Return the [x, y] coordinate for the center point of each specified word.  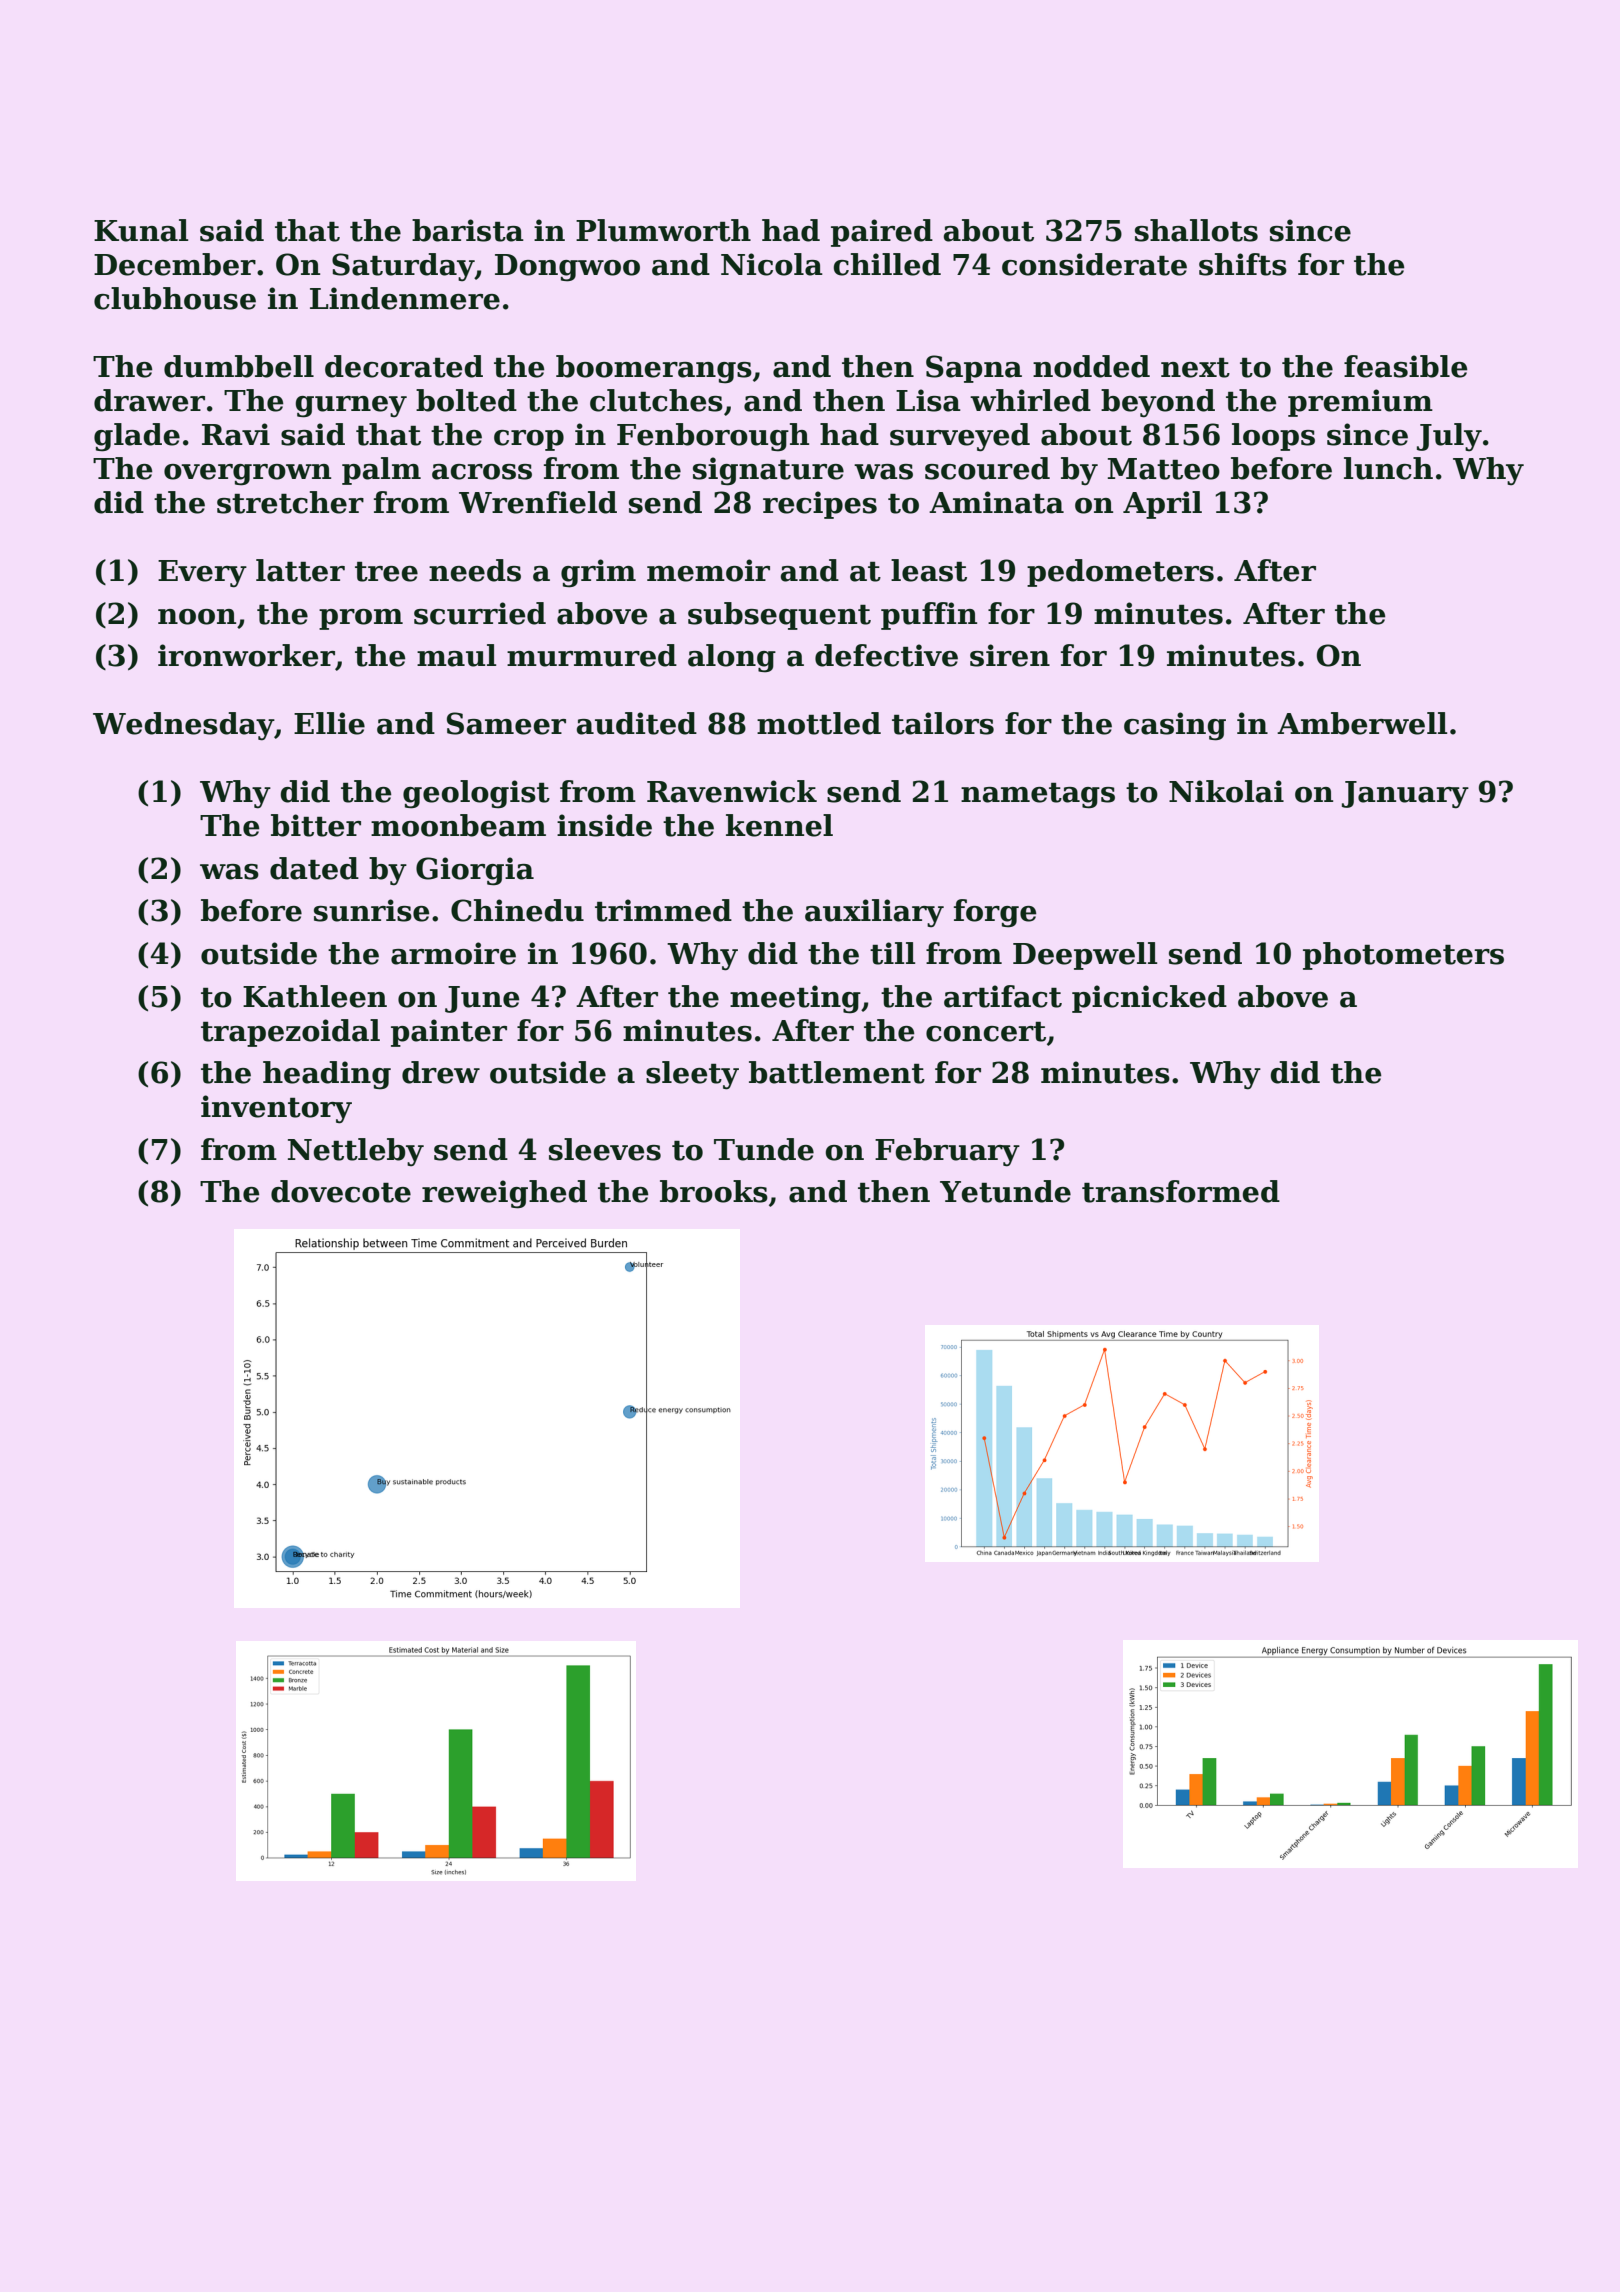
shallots [1196, 230]
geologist [476, 794]
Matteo [1164, 469]
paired [882, 233]
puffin [929, 616]
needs [475, 570]
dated [314, 868]
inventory [276, 1109]
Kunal [141, 230]
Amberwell [1362, 723]
